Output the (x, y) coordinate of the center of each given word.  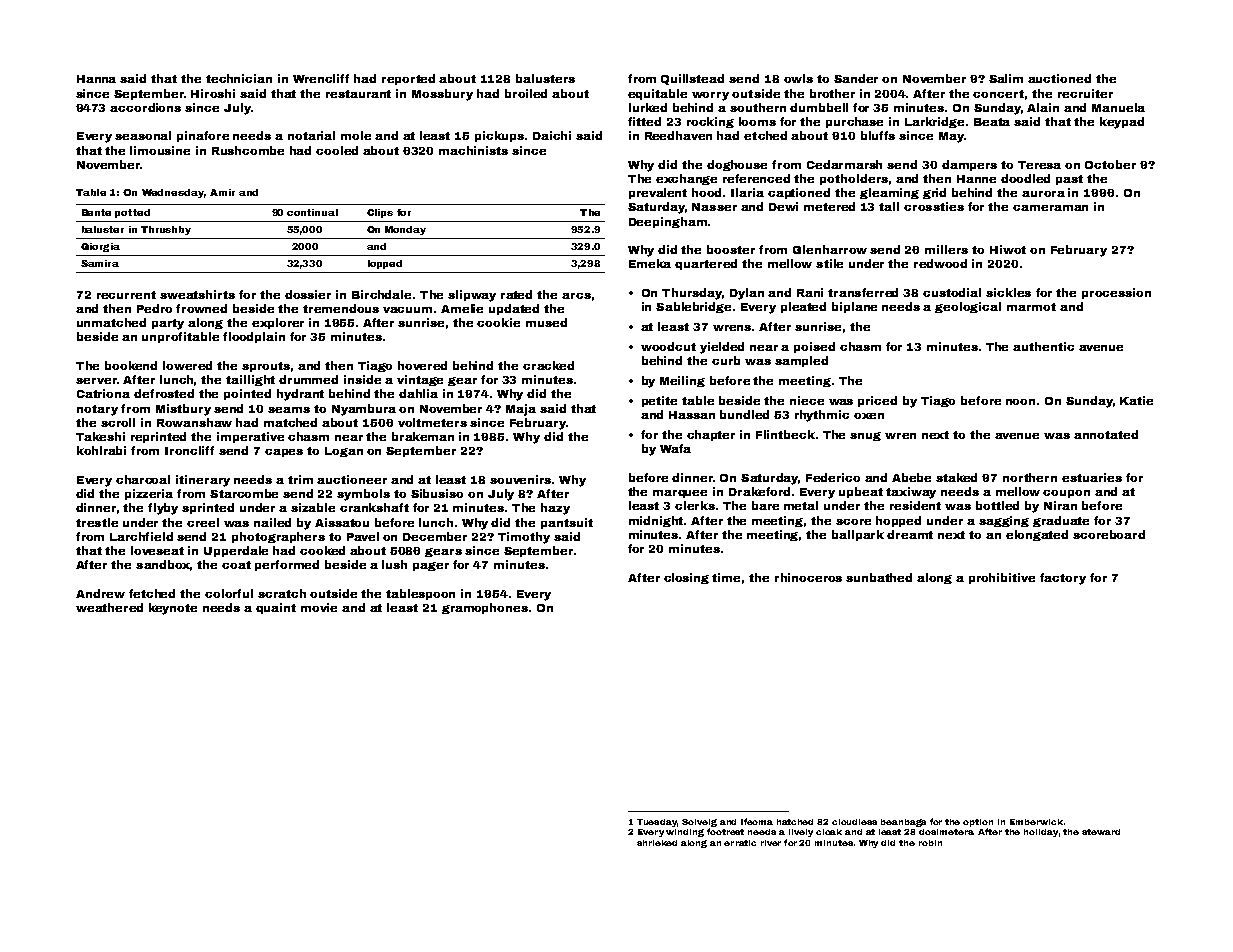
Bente (96, 212)
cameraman (1050, 208)
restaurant (358, 94)
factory (1063, 579)
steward (1101, 832)
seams (289, 410)
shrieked (657, 843)
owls (798, 78)
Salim (1006, 78)
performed (287, 565)
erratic (740, 843)
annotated (1106, 434)
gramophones (485, 608)
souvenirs (520, 479)
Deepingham (668, 222)
